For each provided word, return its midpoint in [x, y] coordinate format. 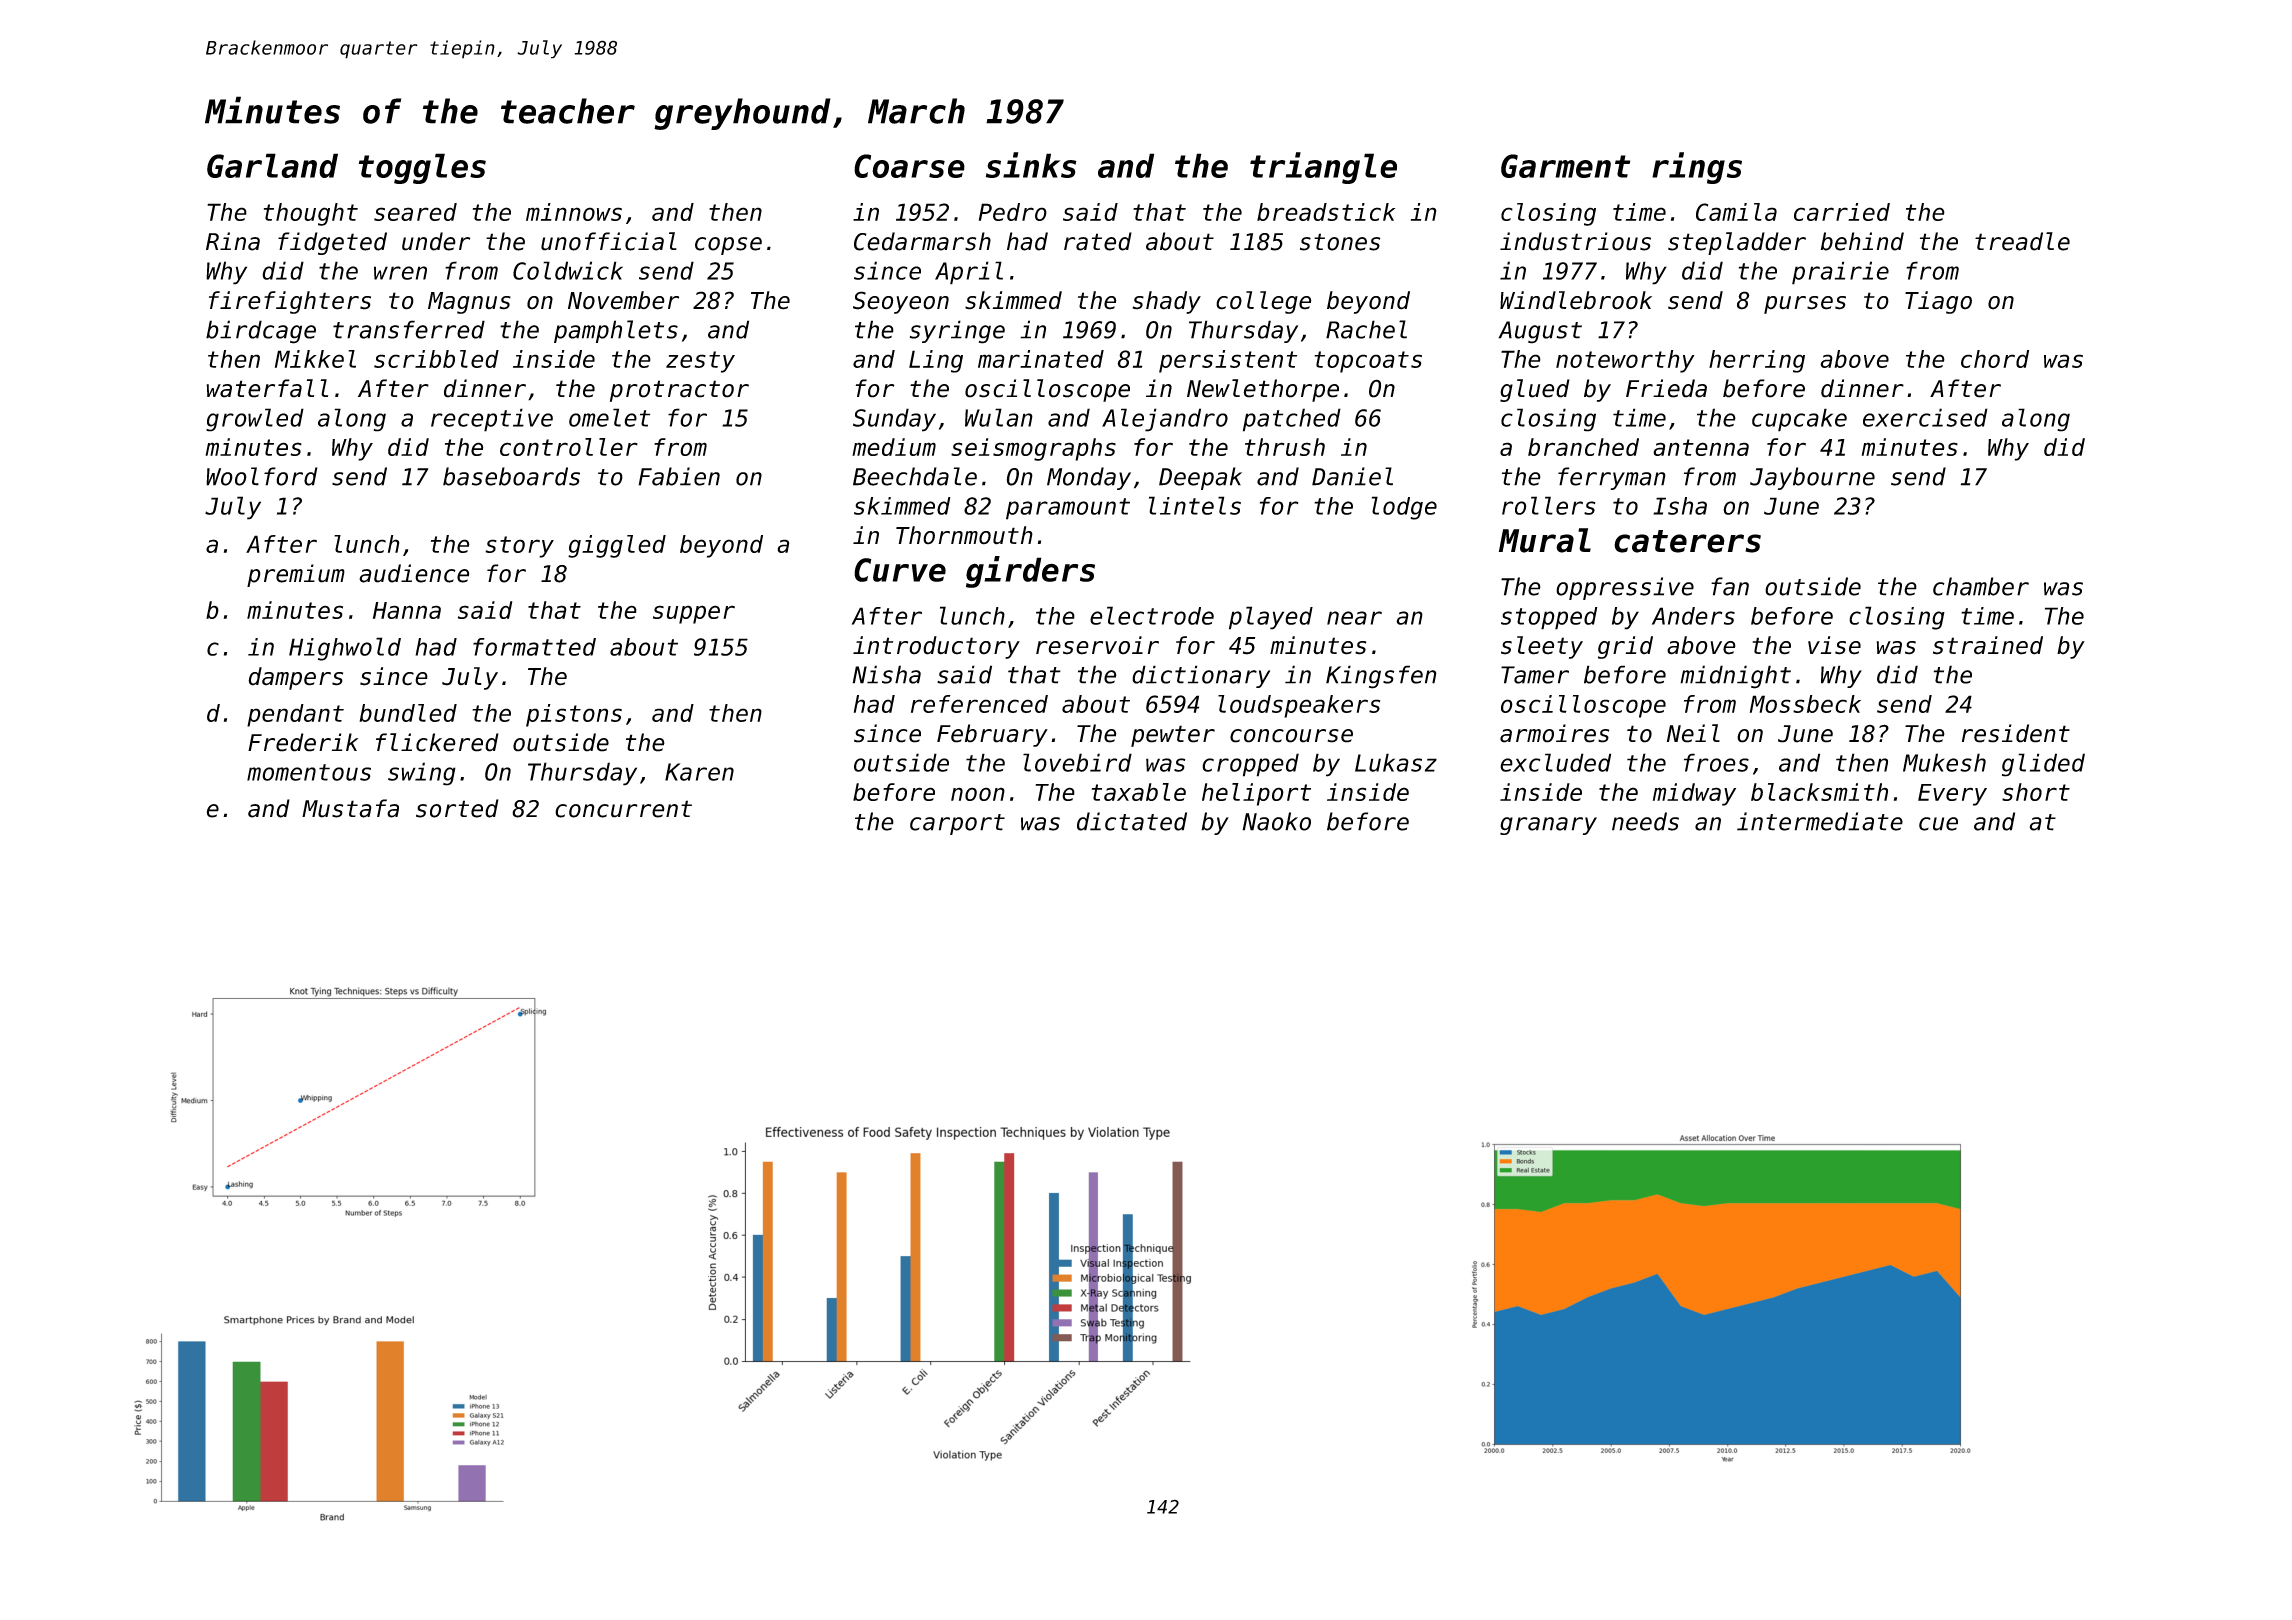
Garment [1565, 166]
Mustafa [350, 808]
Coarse [909, 166]
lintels [1195, 505]
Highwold [345, 649]
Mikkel [315, 359]
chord [1995, 359]
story [519, 547]
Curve [900, 570]
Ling [936, 361]
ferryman [1612, 478]
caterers [1687, 541]
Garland [272, 165]
